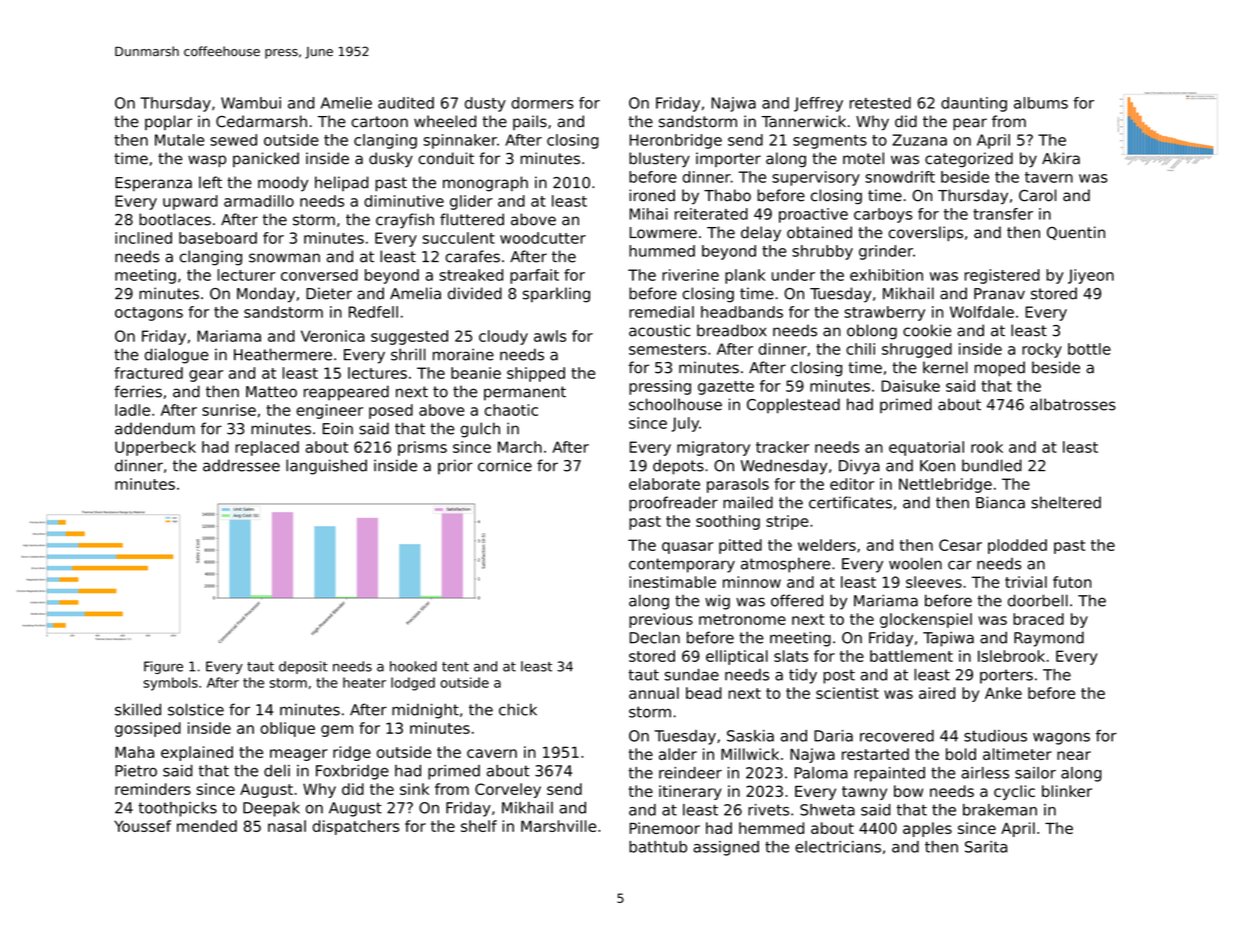 This page has width=1233, height=952. Describe the element at coordinates (917, 350) in the page. I see `shrugged` at that location.
